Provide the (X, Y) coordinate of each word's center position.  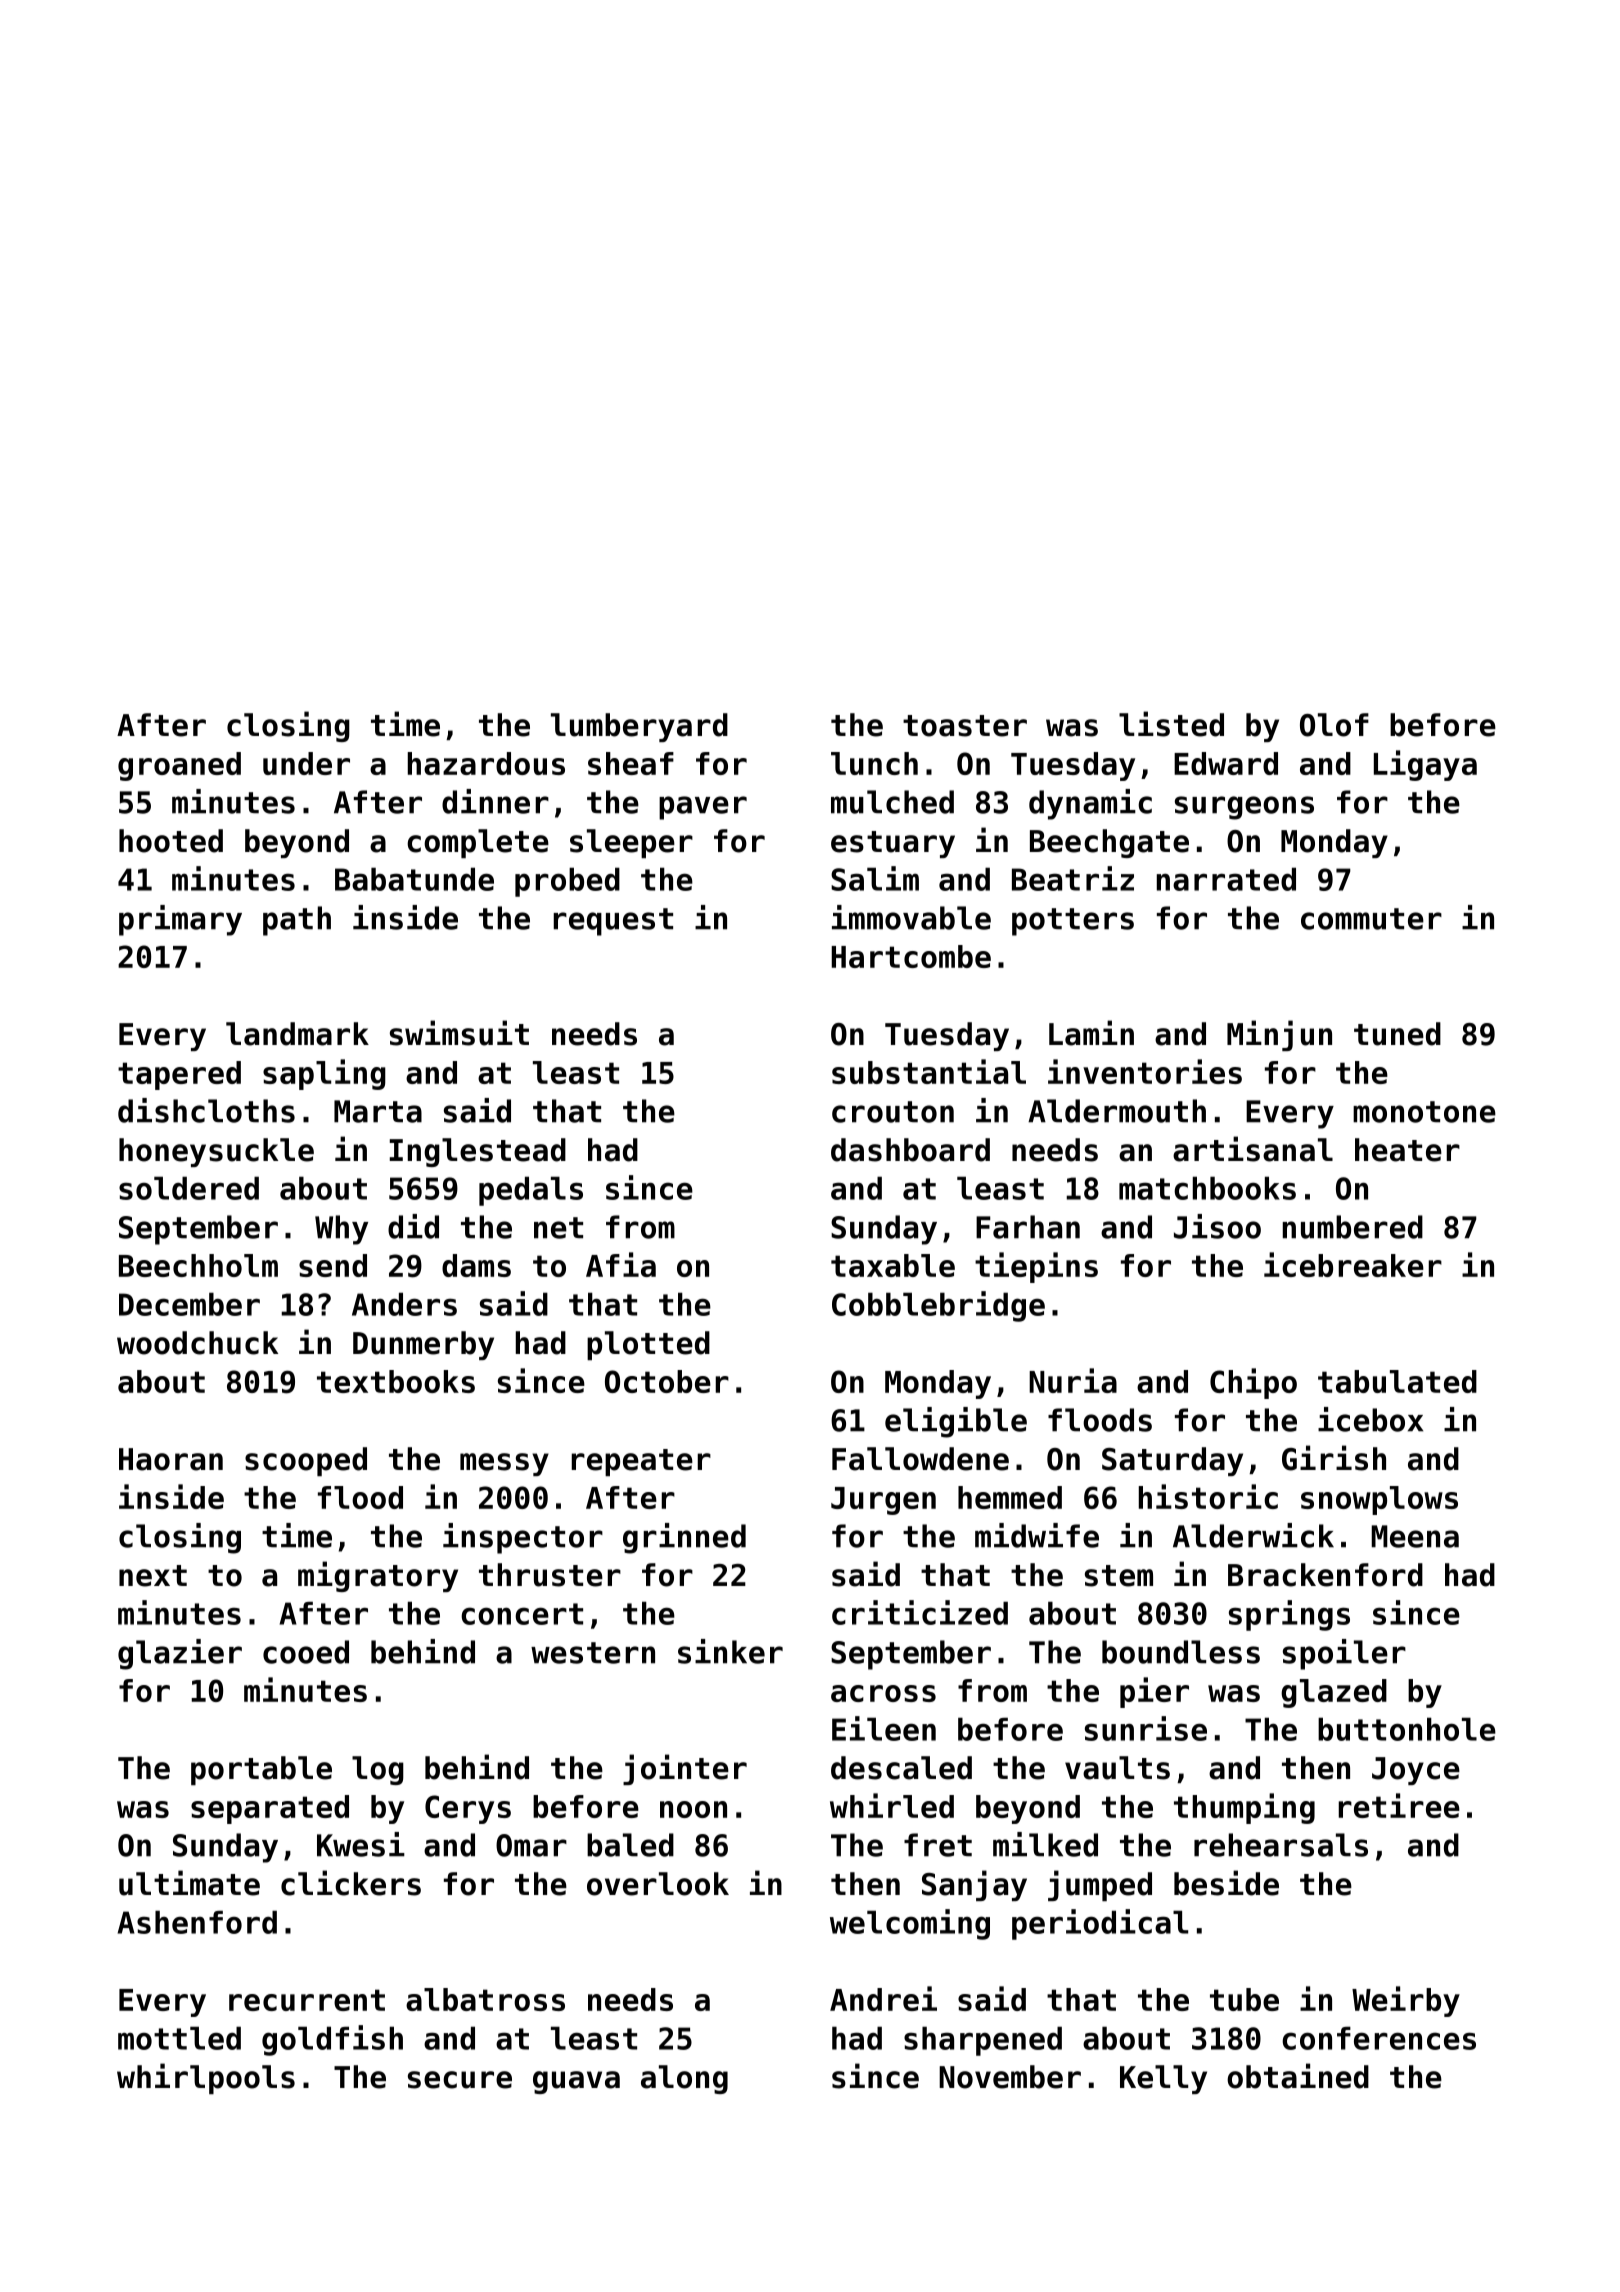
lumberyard (639, 727)
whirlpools (206, 2078)
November (1010, 2077)
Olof (1334, 725)
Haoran (171, 1459)
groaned (179, 766)
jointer (685, 1769)
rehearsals (1281, 1845)
